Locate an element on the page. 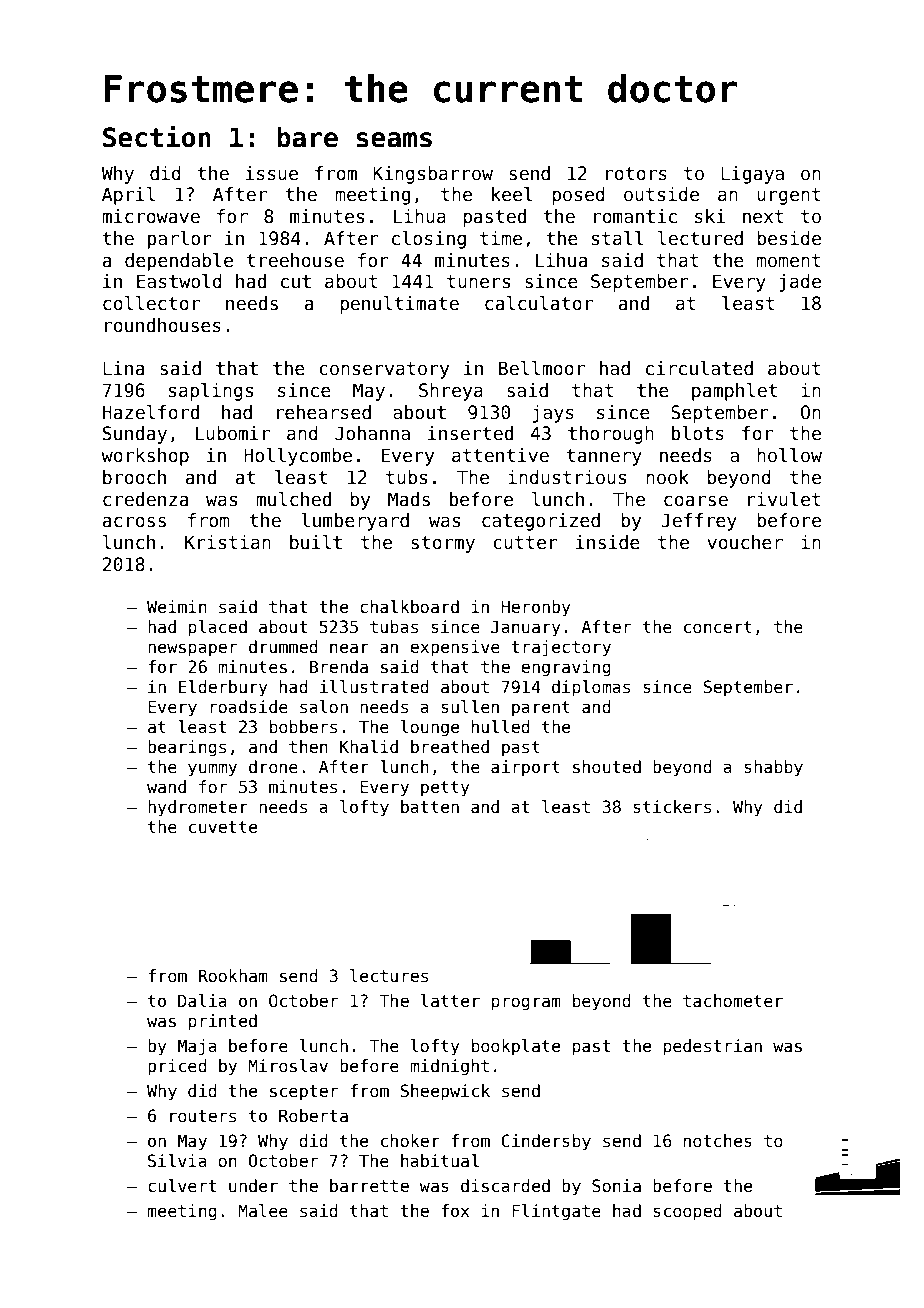 This page has width=924, height=1308. cuvette is located at coordinates (223, 827).
